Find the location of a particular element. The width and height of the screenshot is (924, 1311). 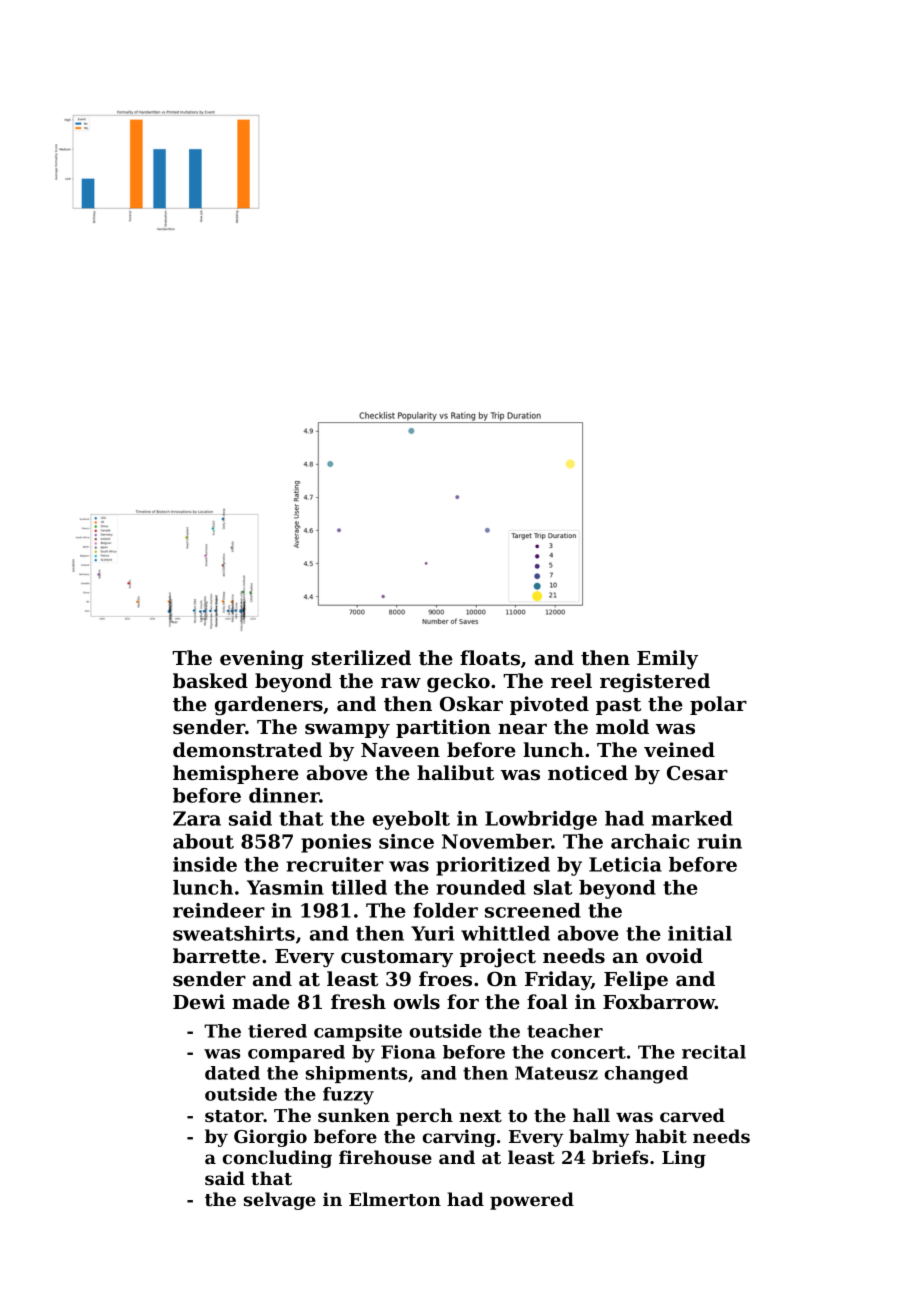

selvage is located at coordinates (280, 1201).
